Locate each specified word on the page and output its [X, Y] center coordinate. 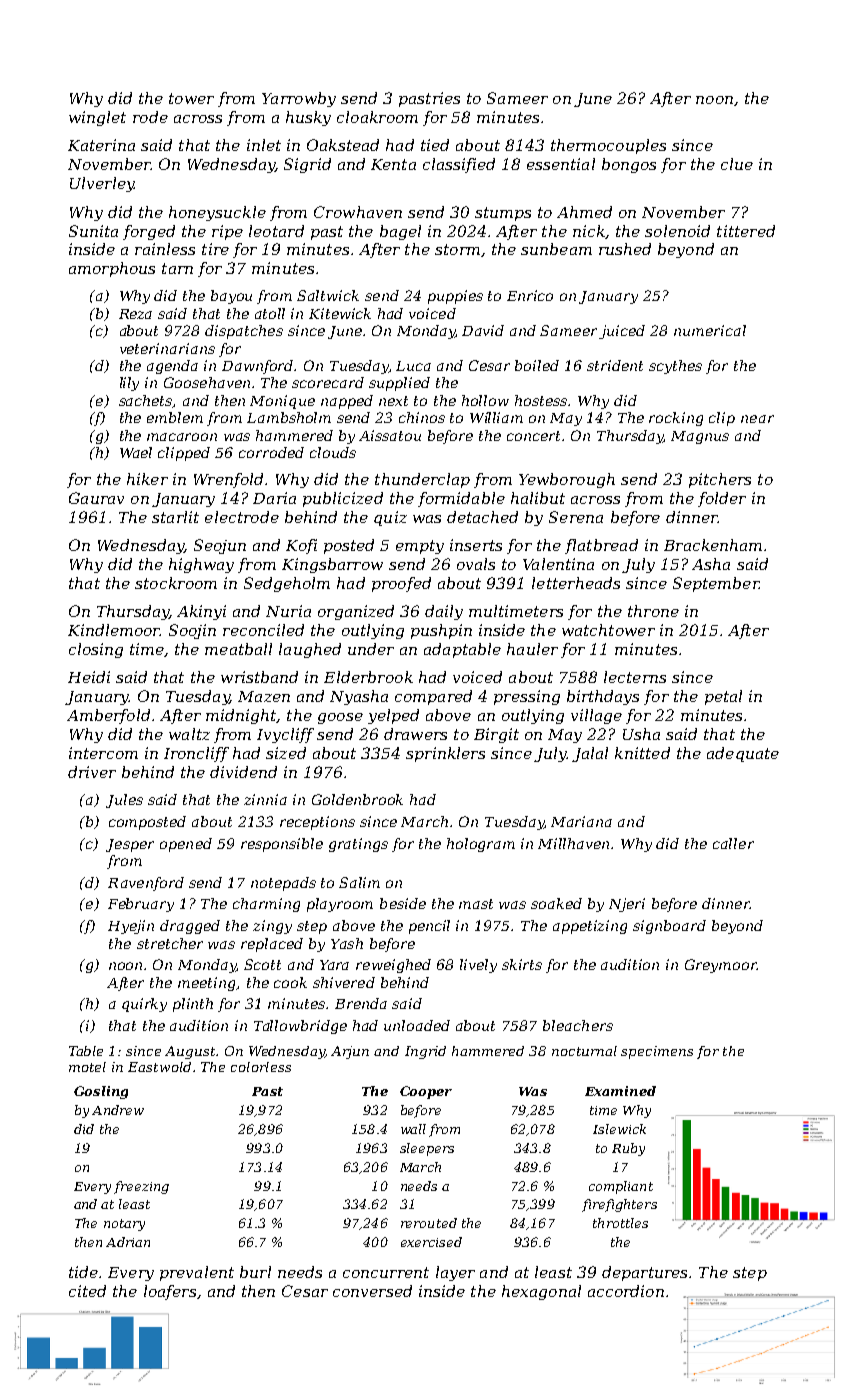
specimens [657, 1052]
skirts [522, 964]
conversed [372, 1291]
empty [420, 547]
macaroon [182, 437]
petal [723, 697]
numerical [710, 330]
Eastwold [159, 1067]
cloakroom [377, 117]
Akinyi [201, 612]
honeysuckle [217, 213]
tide [83, 1272]
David [483, 330]
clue [737, 164]
